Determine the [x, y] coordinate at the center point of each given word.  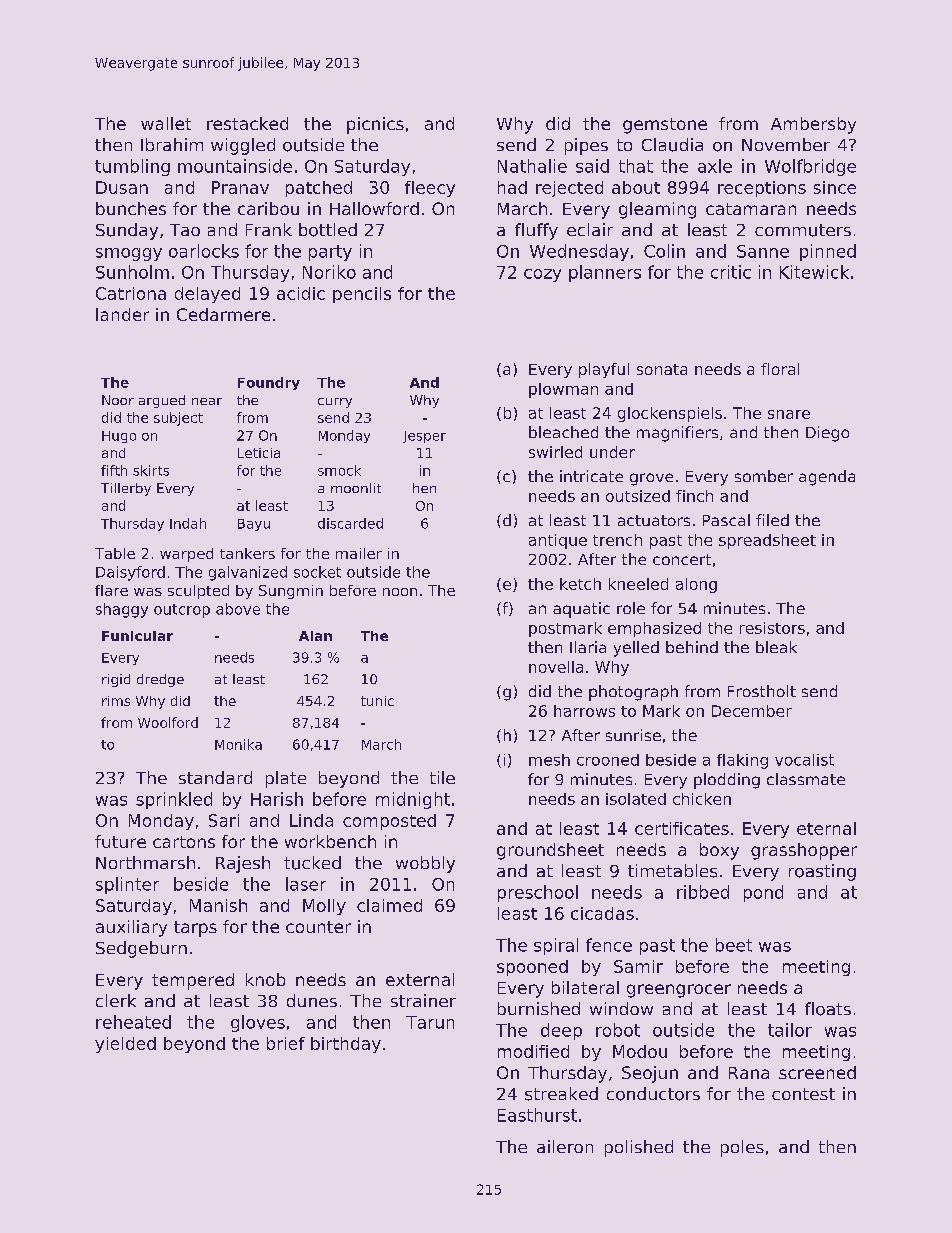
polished [639, 1148]
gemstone [665, 126]
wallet [166, 123]
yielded [125, 1045]
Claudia [672, 145]
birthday [346, 1045]
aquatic [581, 610]
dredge [160, 680]
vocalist [804, 760]
